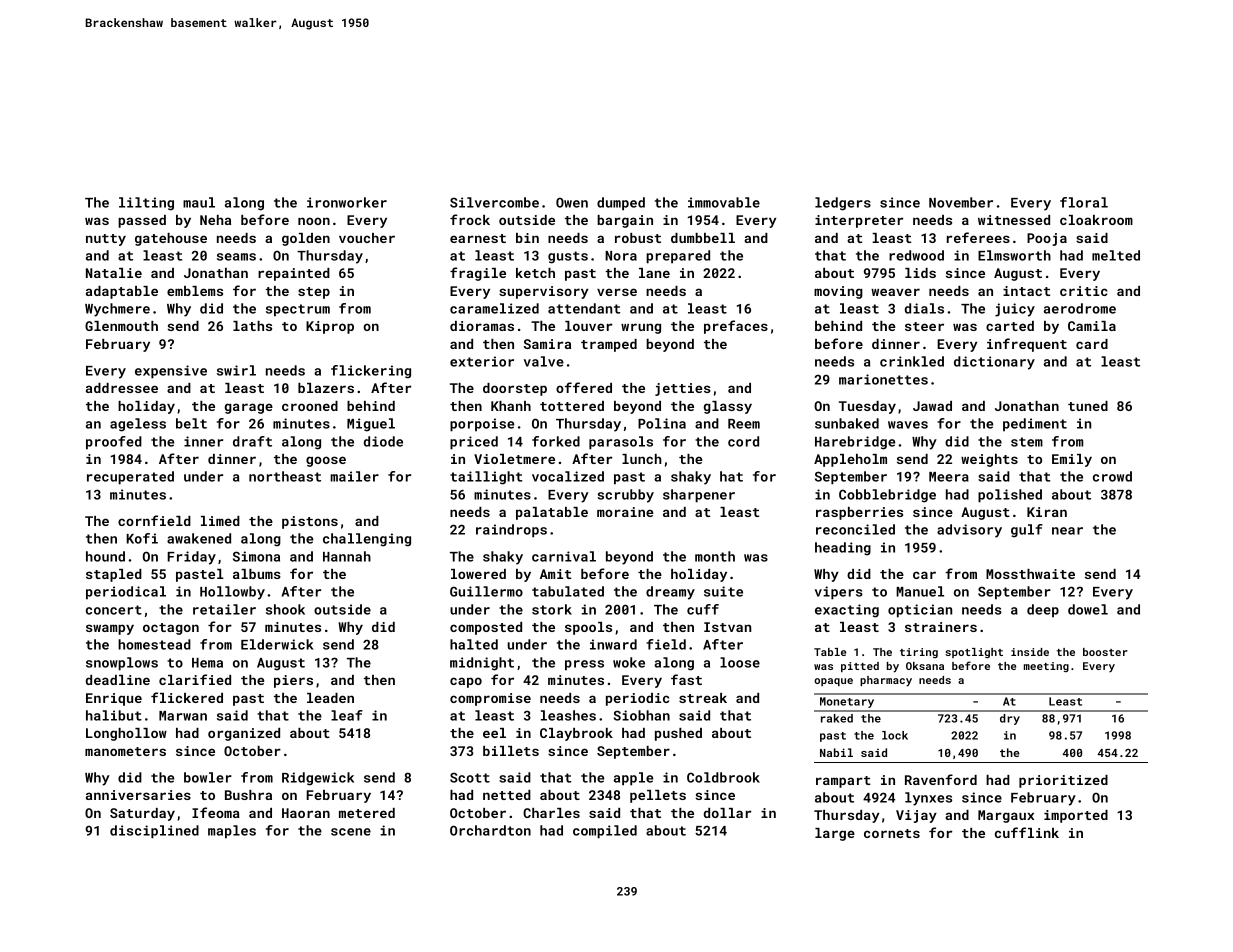 The height and width of the screenshot is (952, 1233). I want to click on capo, so click(466, 682).
